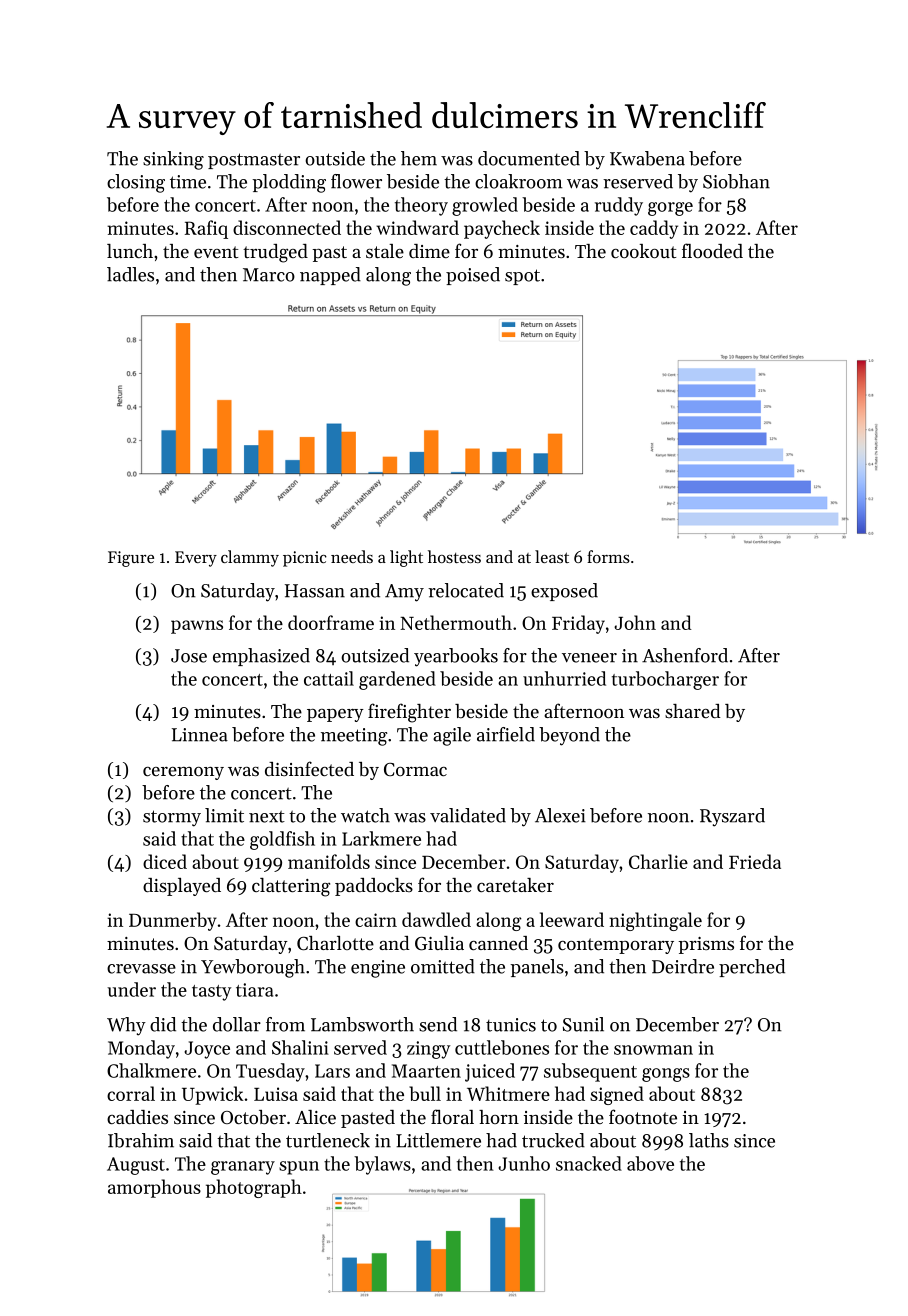 This screenshot has height=1316, width=908. Describe the element at coordinates (693, 711) in the screenshot. I see `shared` at that location.
